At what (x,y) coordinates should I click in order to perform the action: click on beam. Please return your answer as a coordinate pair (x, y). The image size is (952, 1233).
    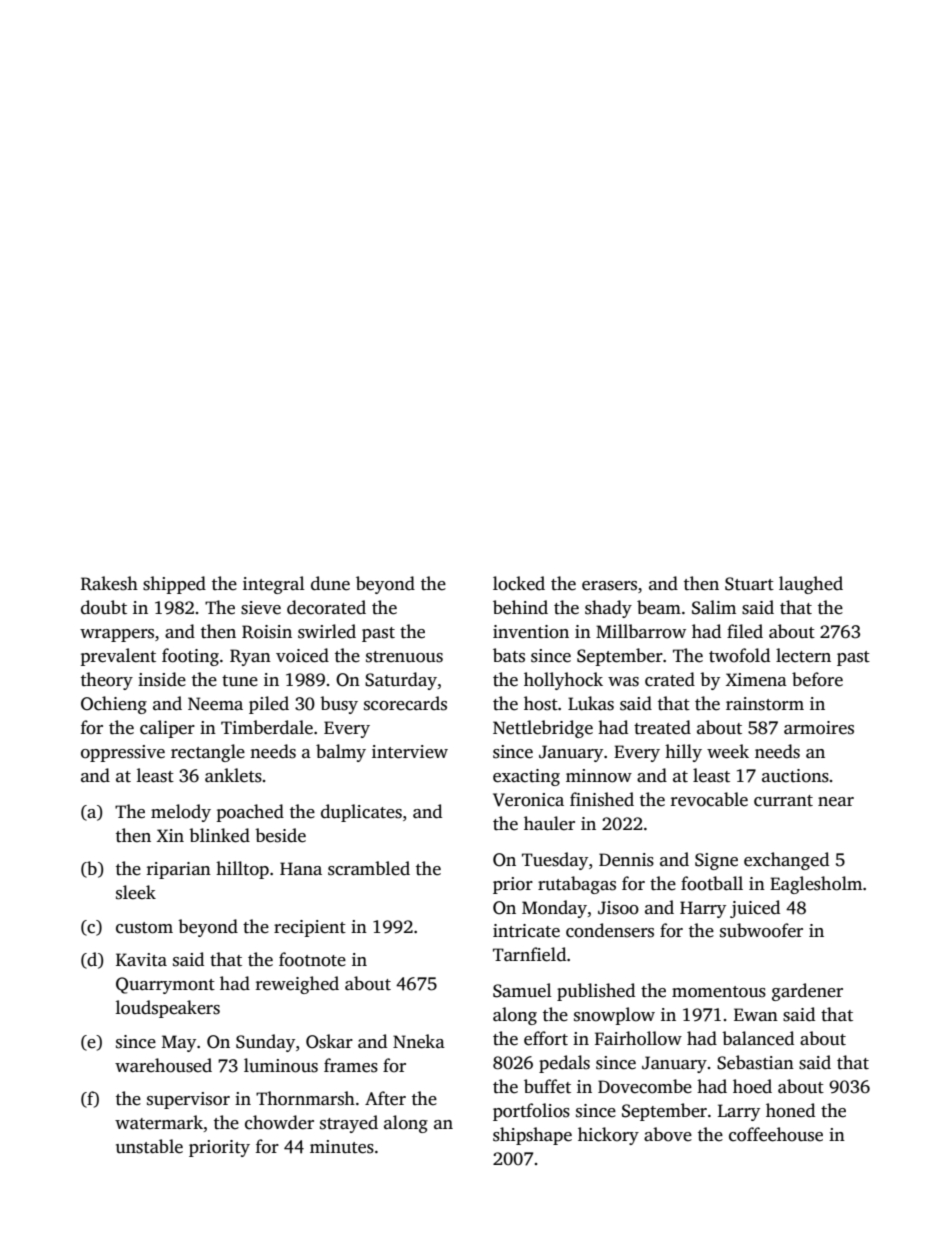
    Looking at the image, I should click on (659, 607).
